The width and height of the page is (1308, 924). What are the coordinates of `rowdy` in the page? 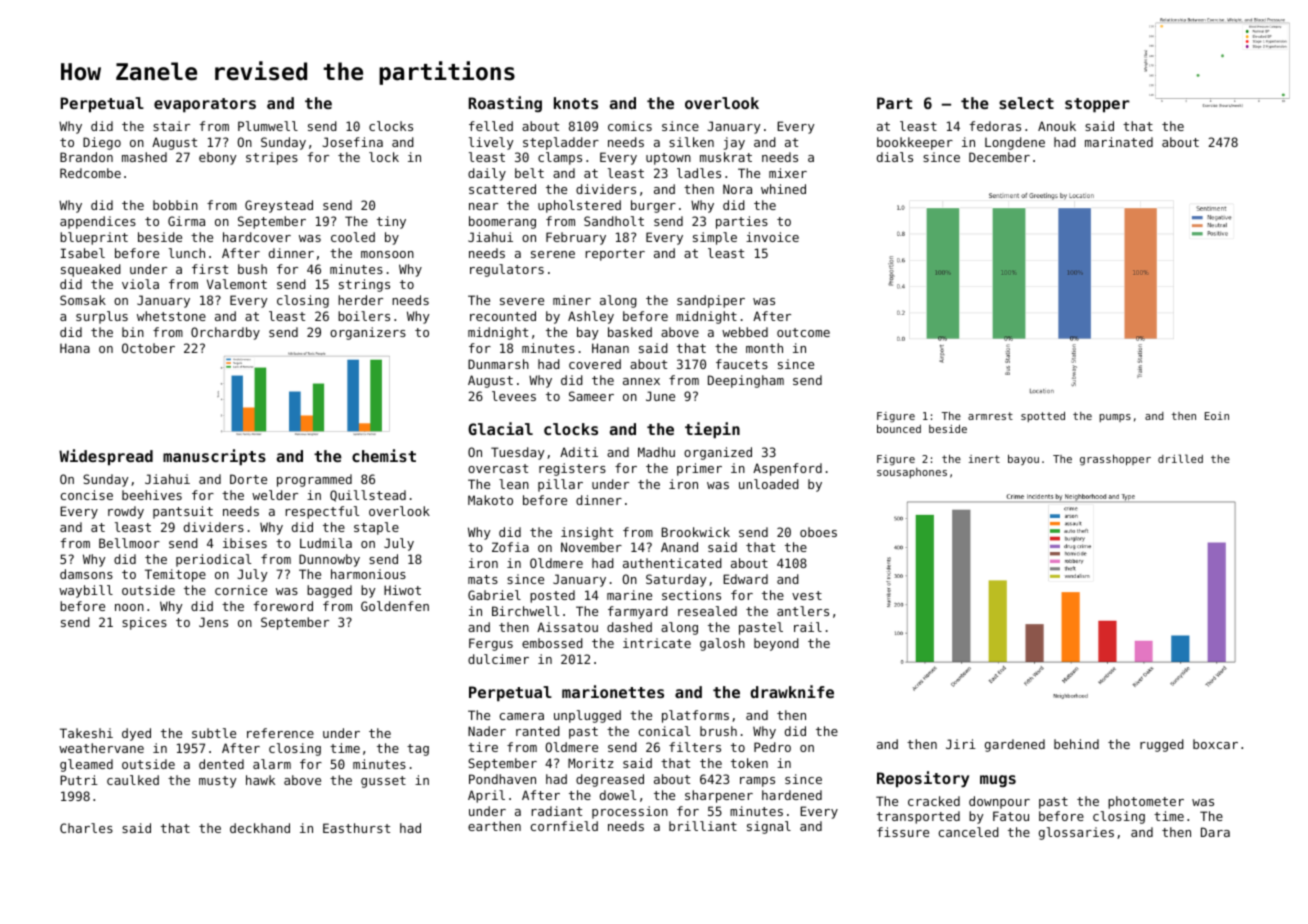 It's located at (126, 512).
